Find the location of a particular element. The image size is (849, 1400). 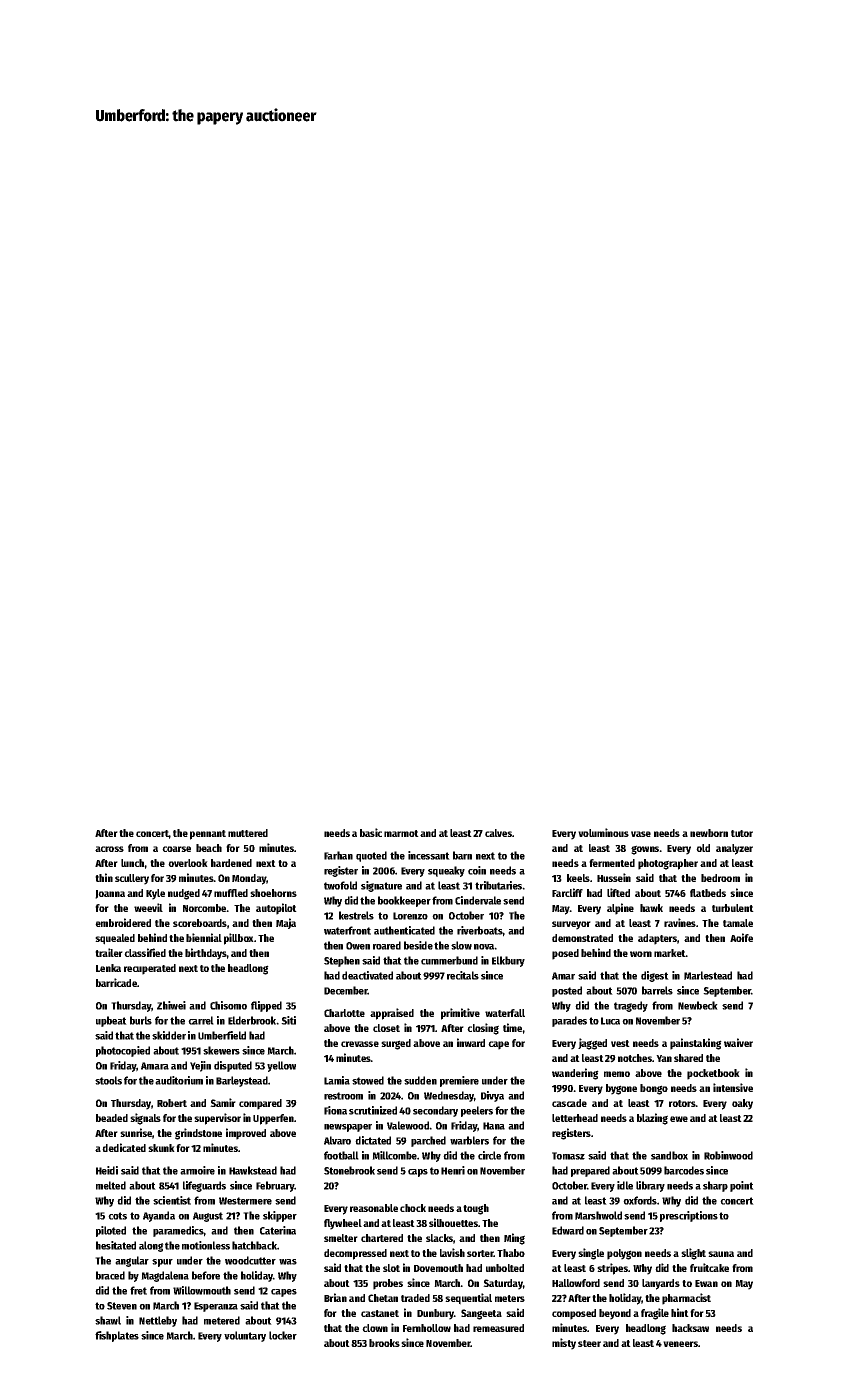

calves is located at coordinates (498, 833).
